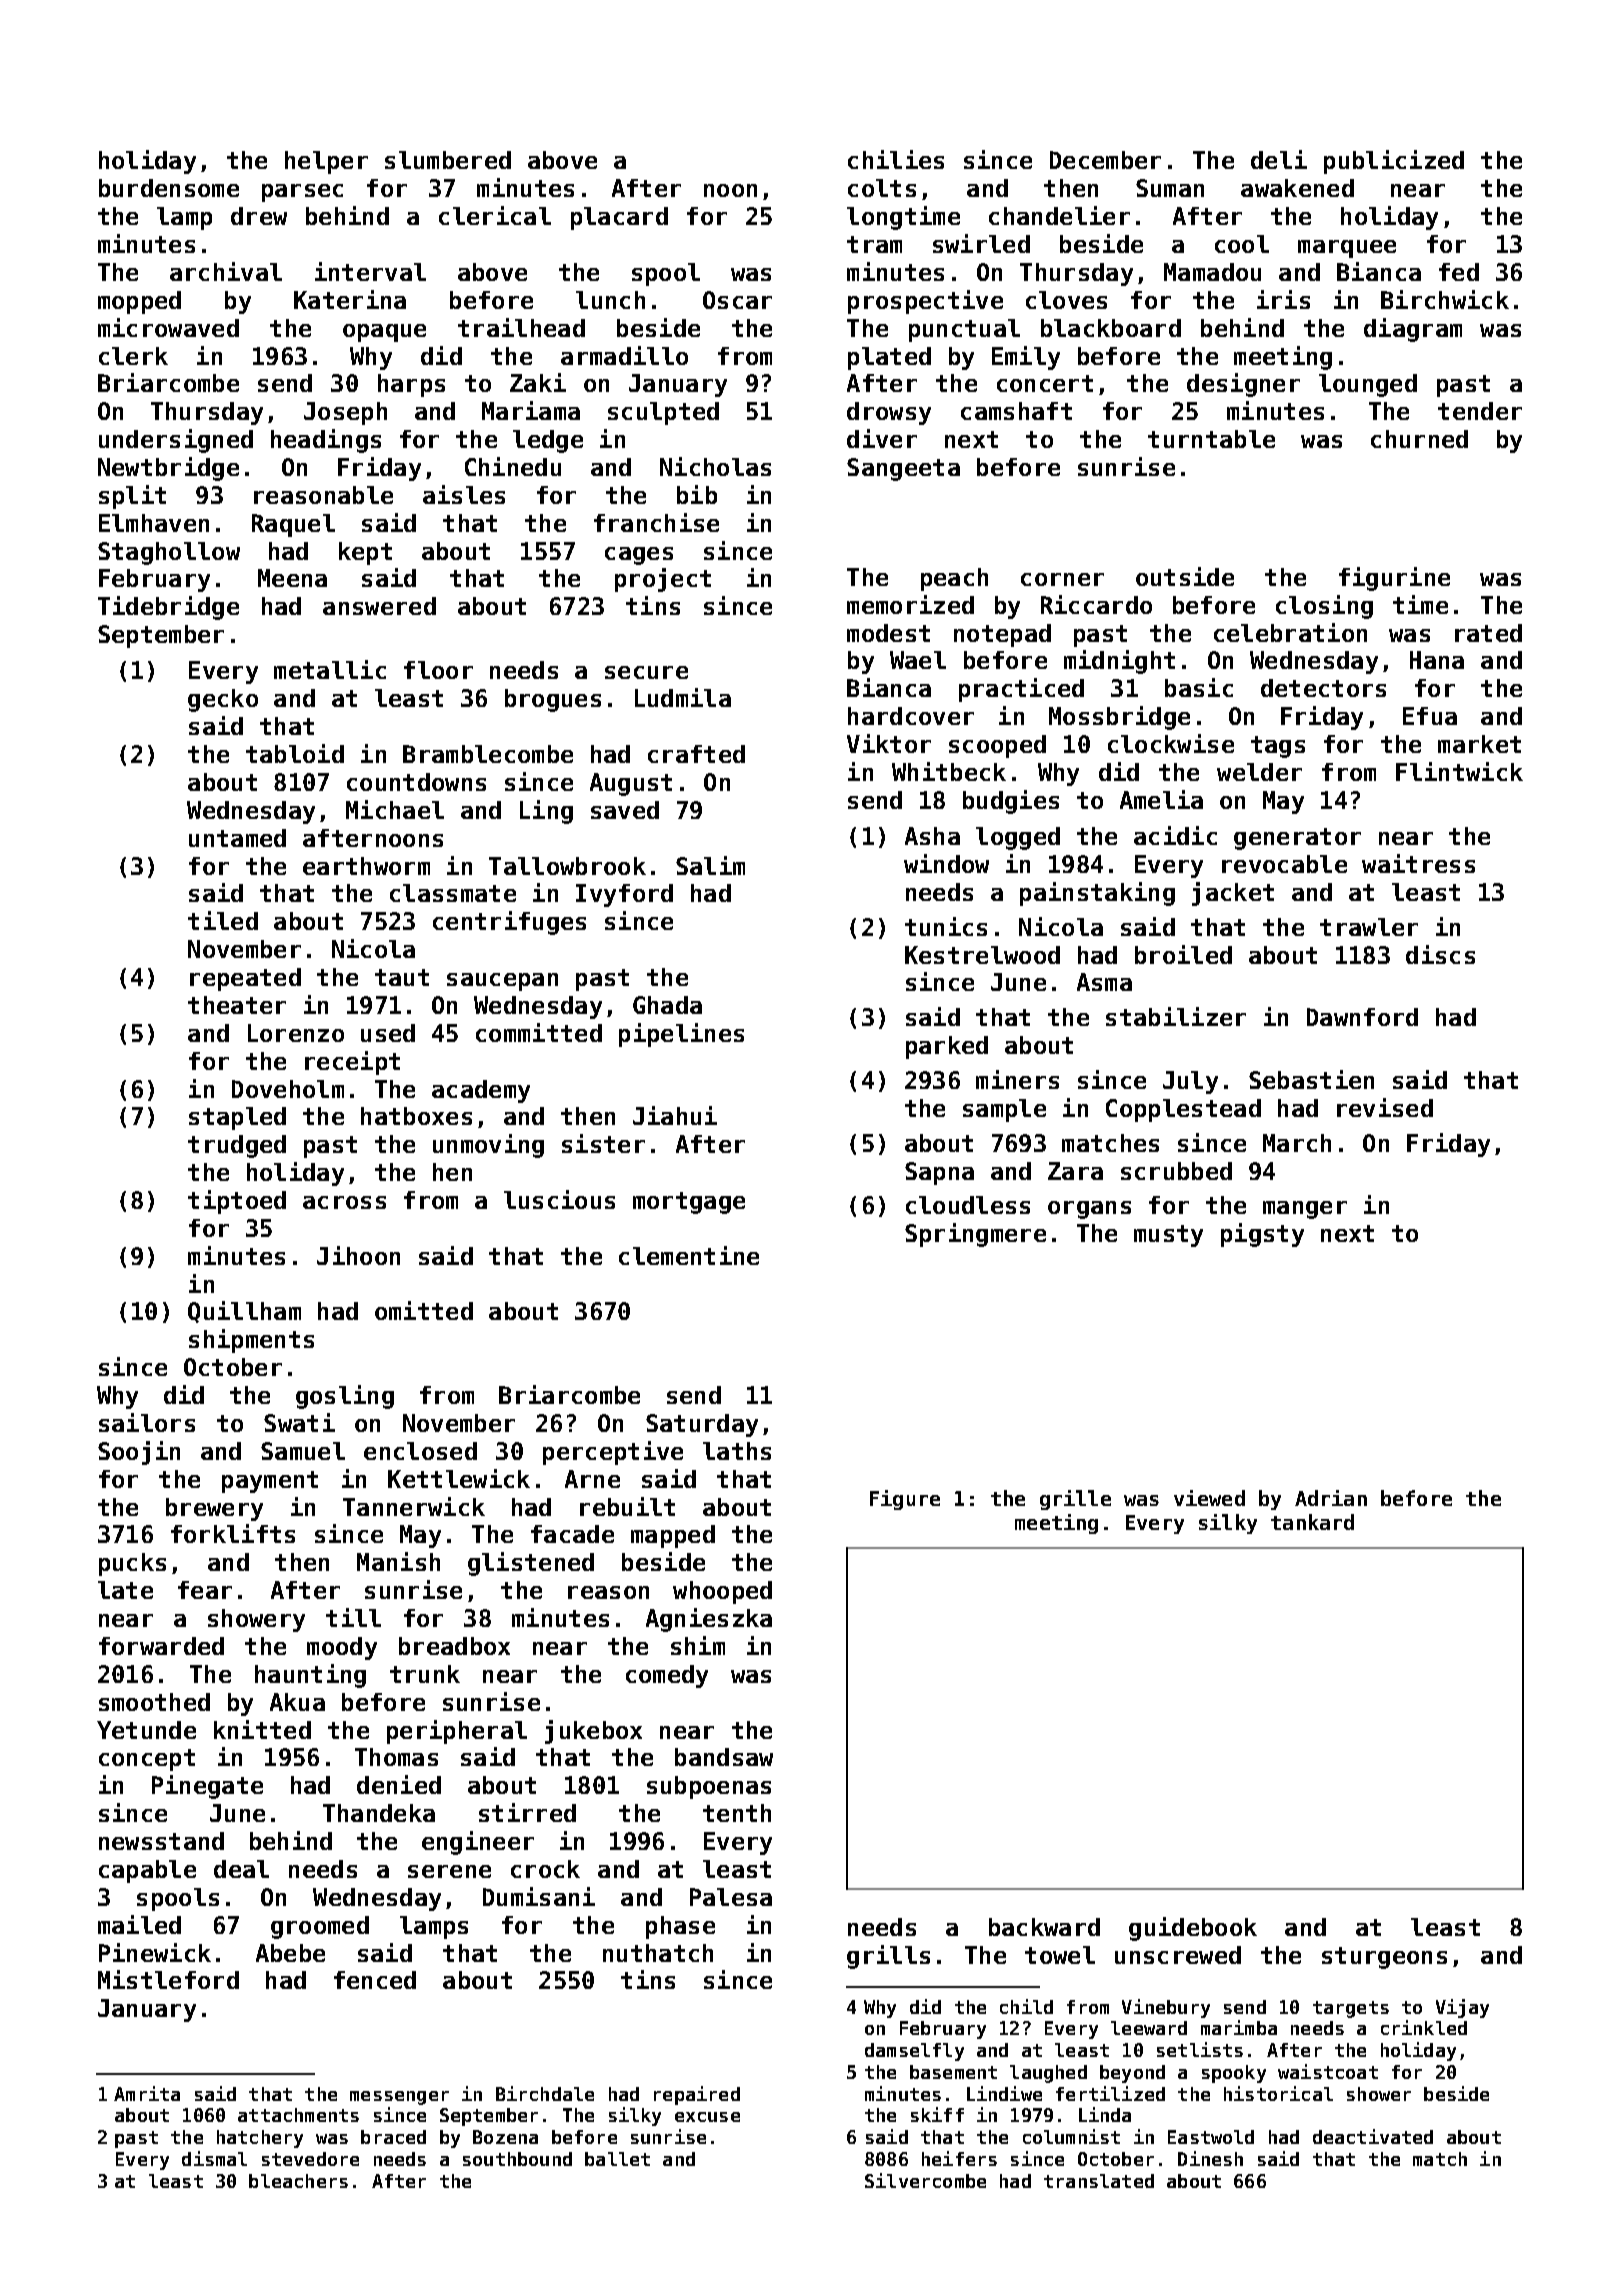  I want to click on burdensome, so click(169, 188).
